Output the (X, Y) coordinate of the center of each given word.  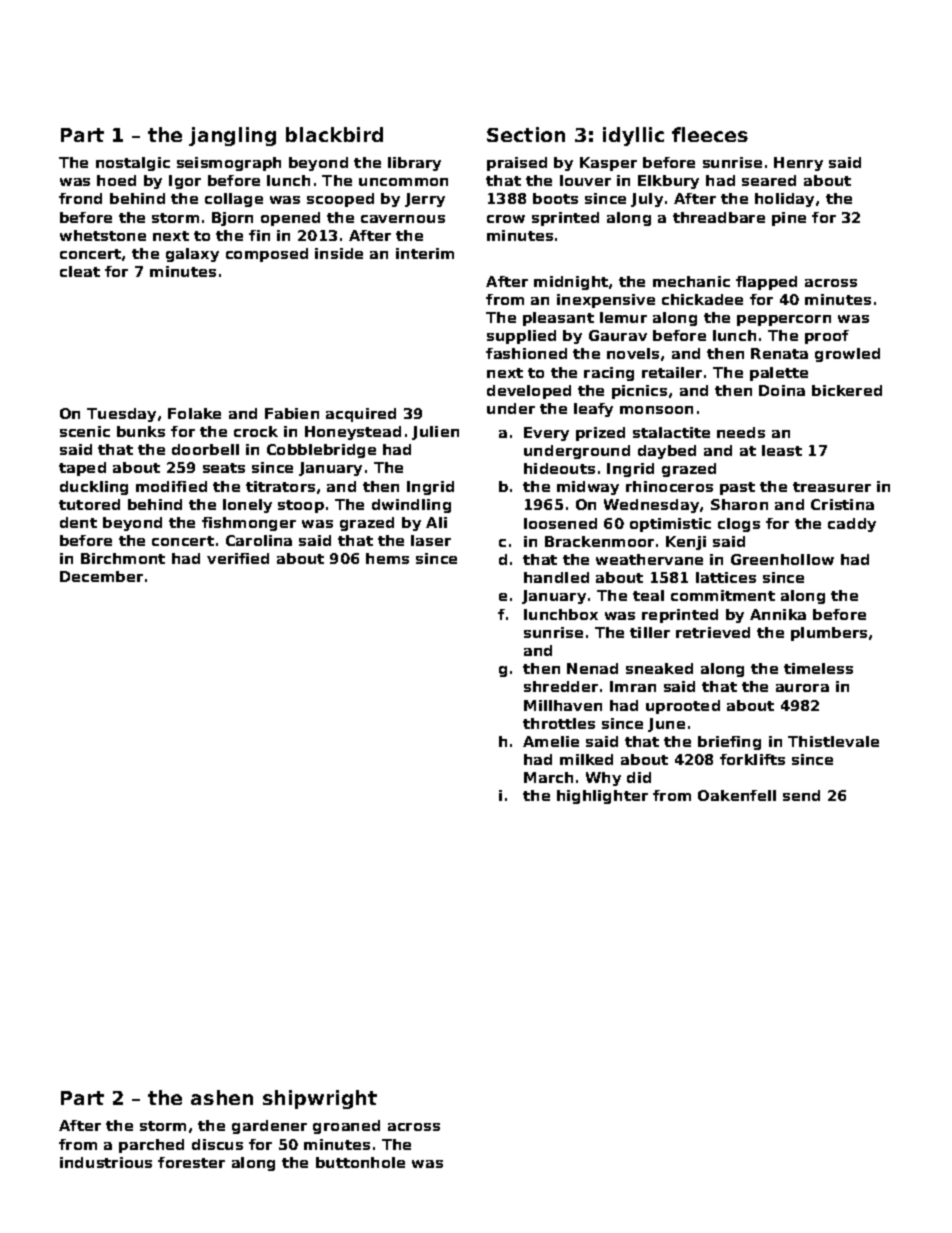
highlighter (602, 797)
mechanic (691, 281)
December (101, 576)
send (801, 795)
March (548, 777)
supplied (521, 337)
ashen (222, 1097)
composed (267, 255)
